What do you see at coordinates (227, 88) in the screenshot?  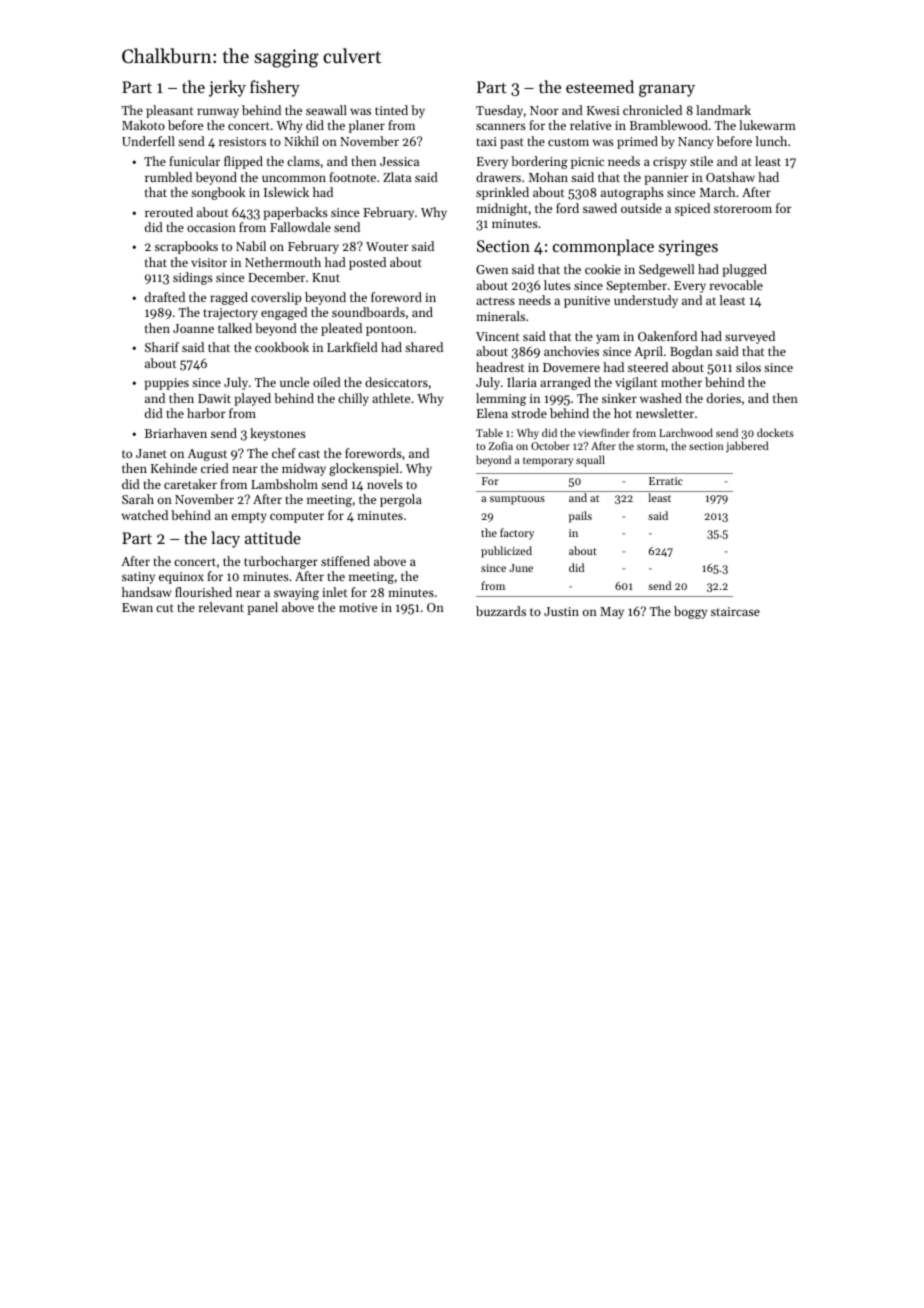 I see `jerky` at bounding box center [227, 88].
